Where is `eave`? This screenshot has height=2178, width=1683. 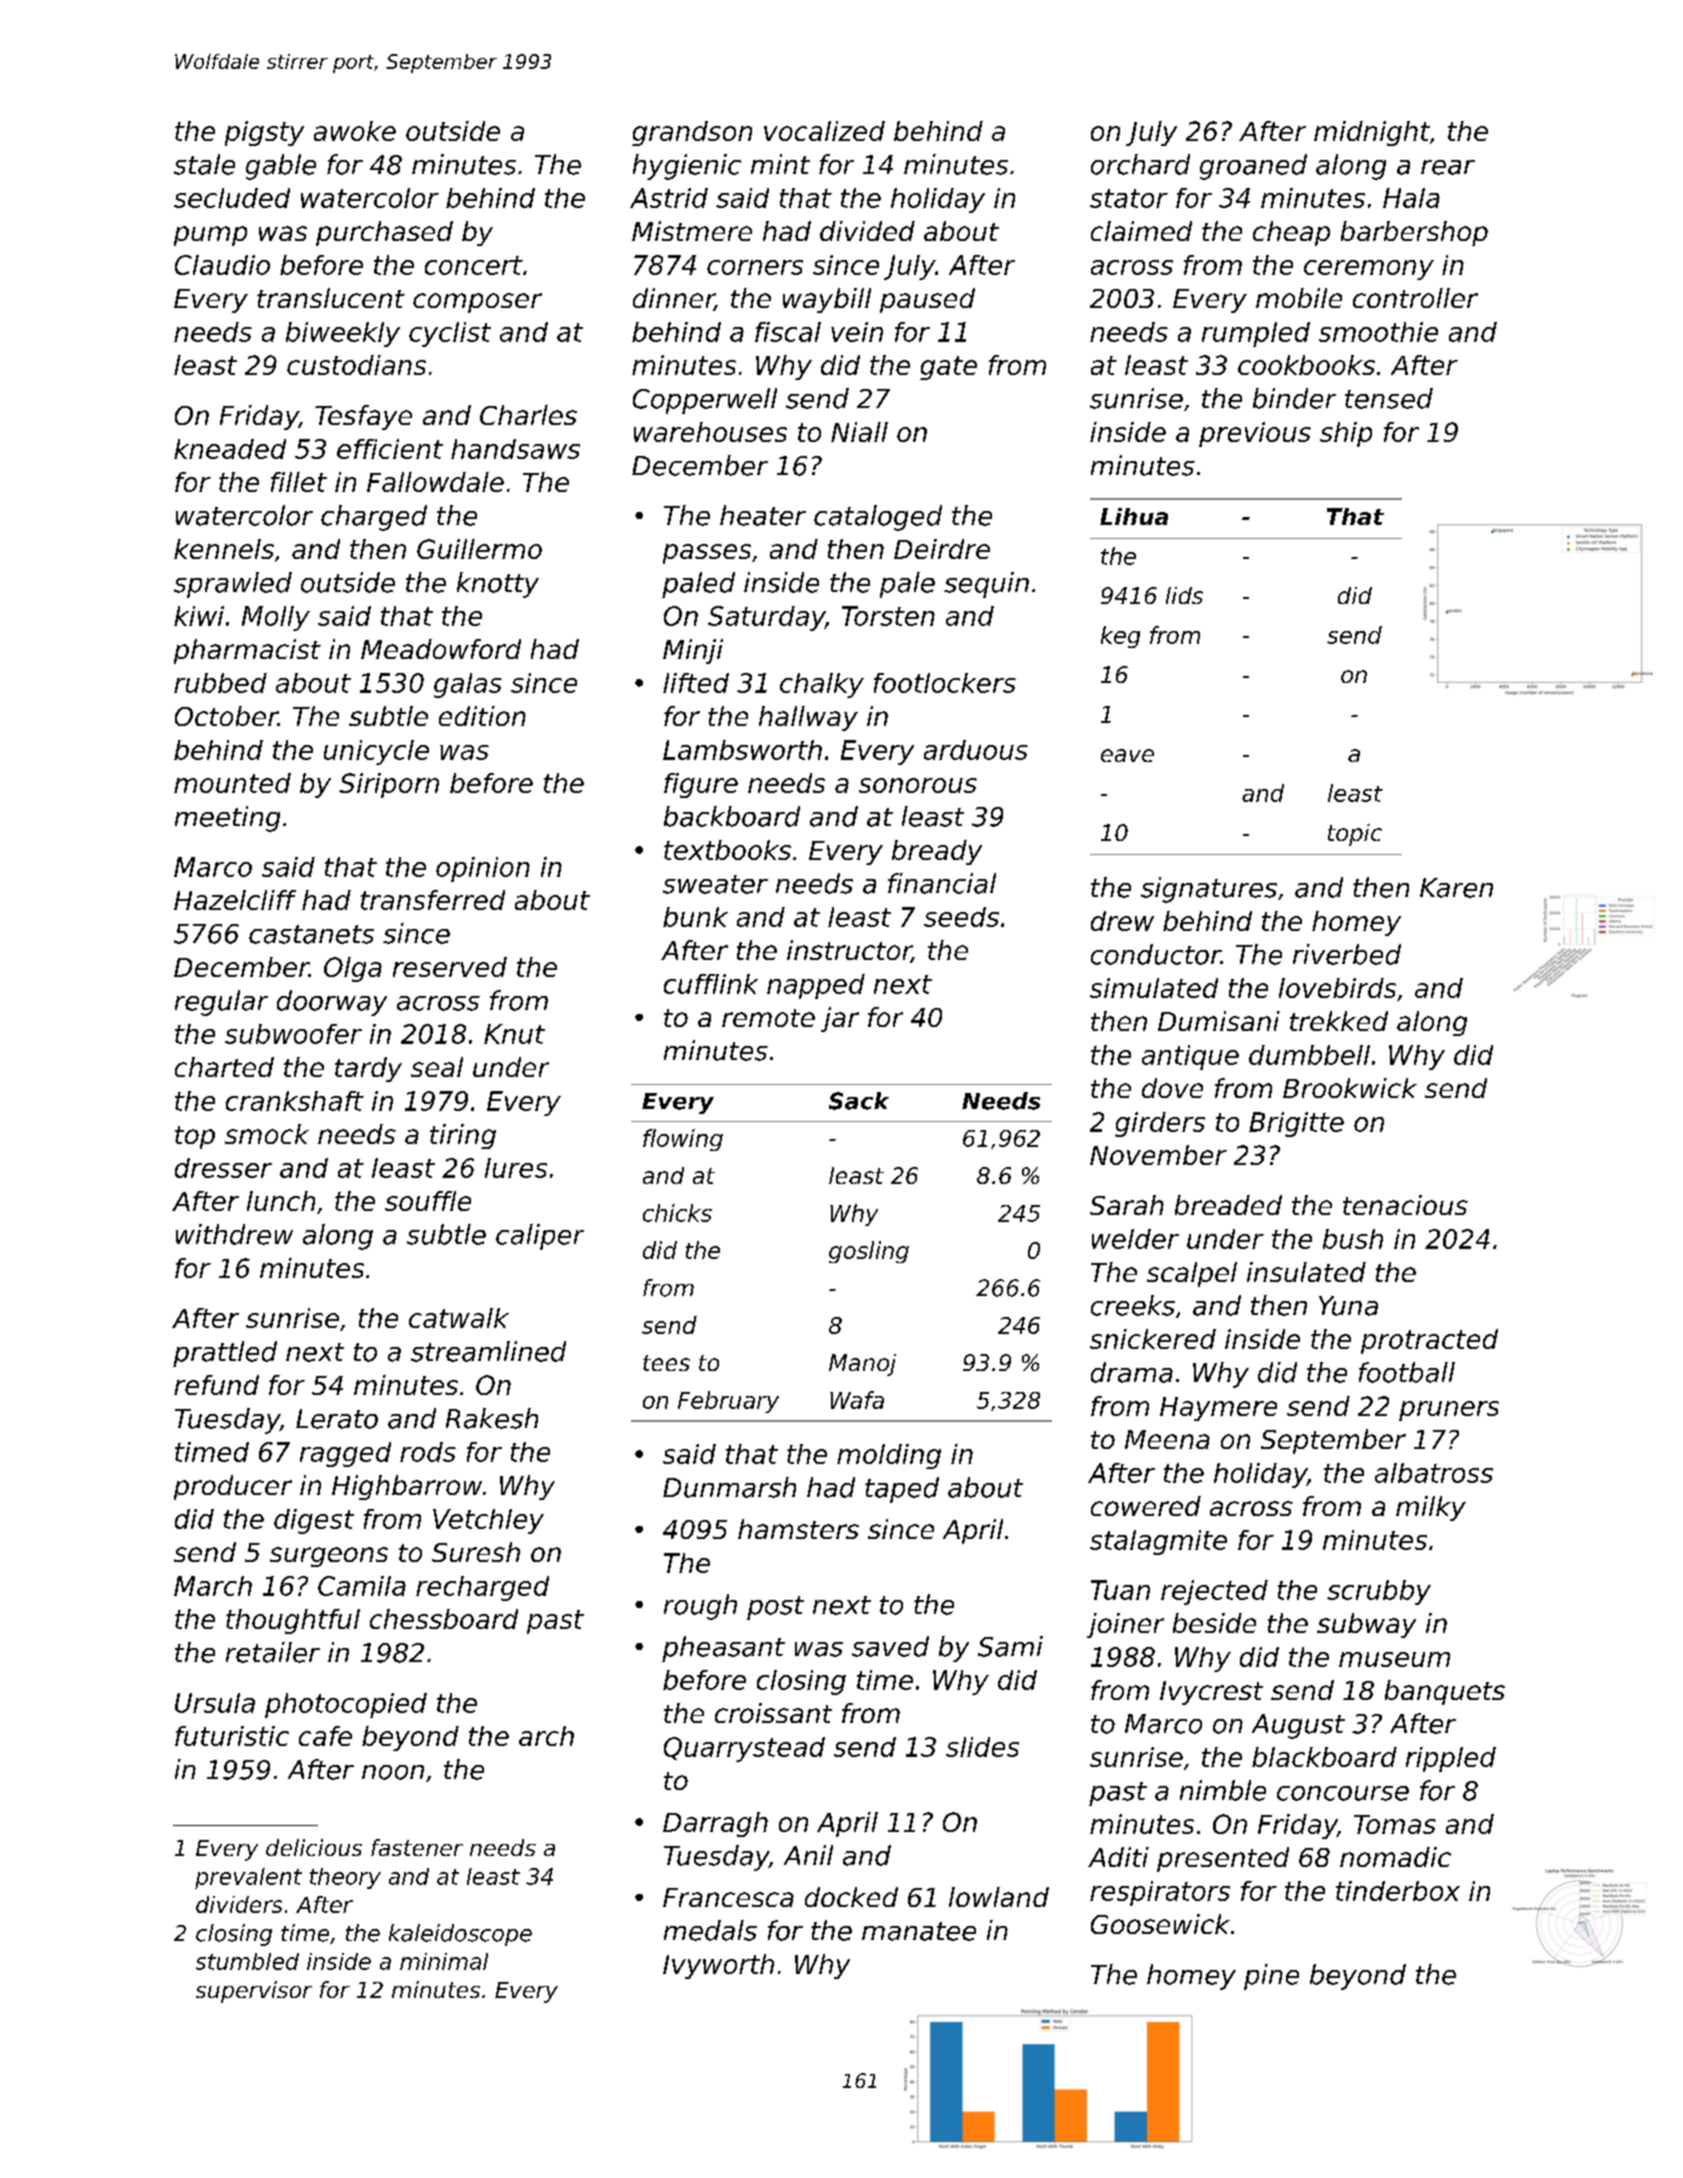 eave is located at coordinates (1127, 755).
